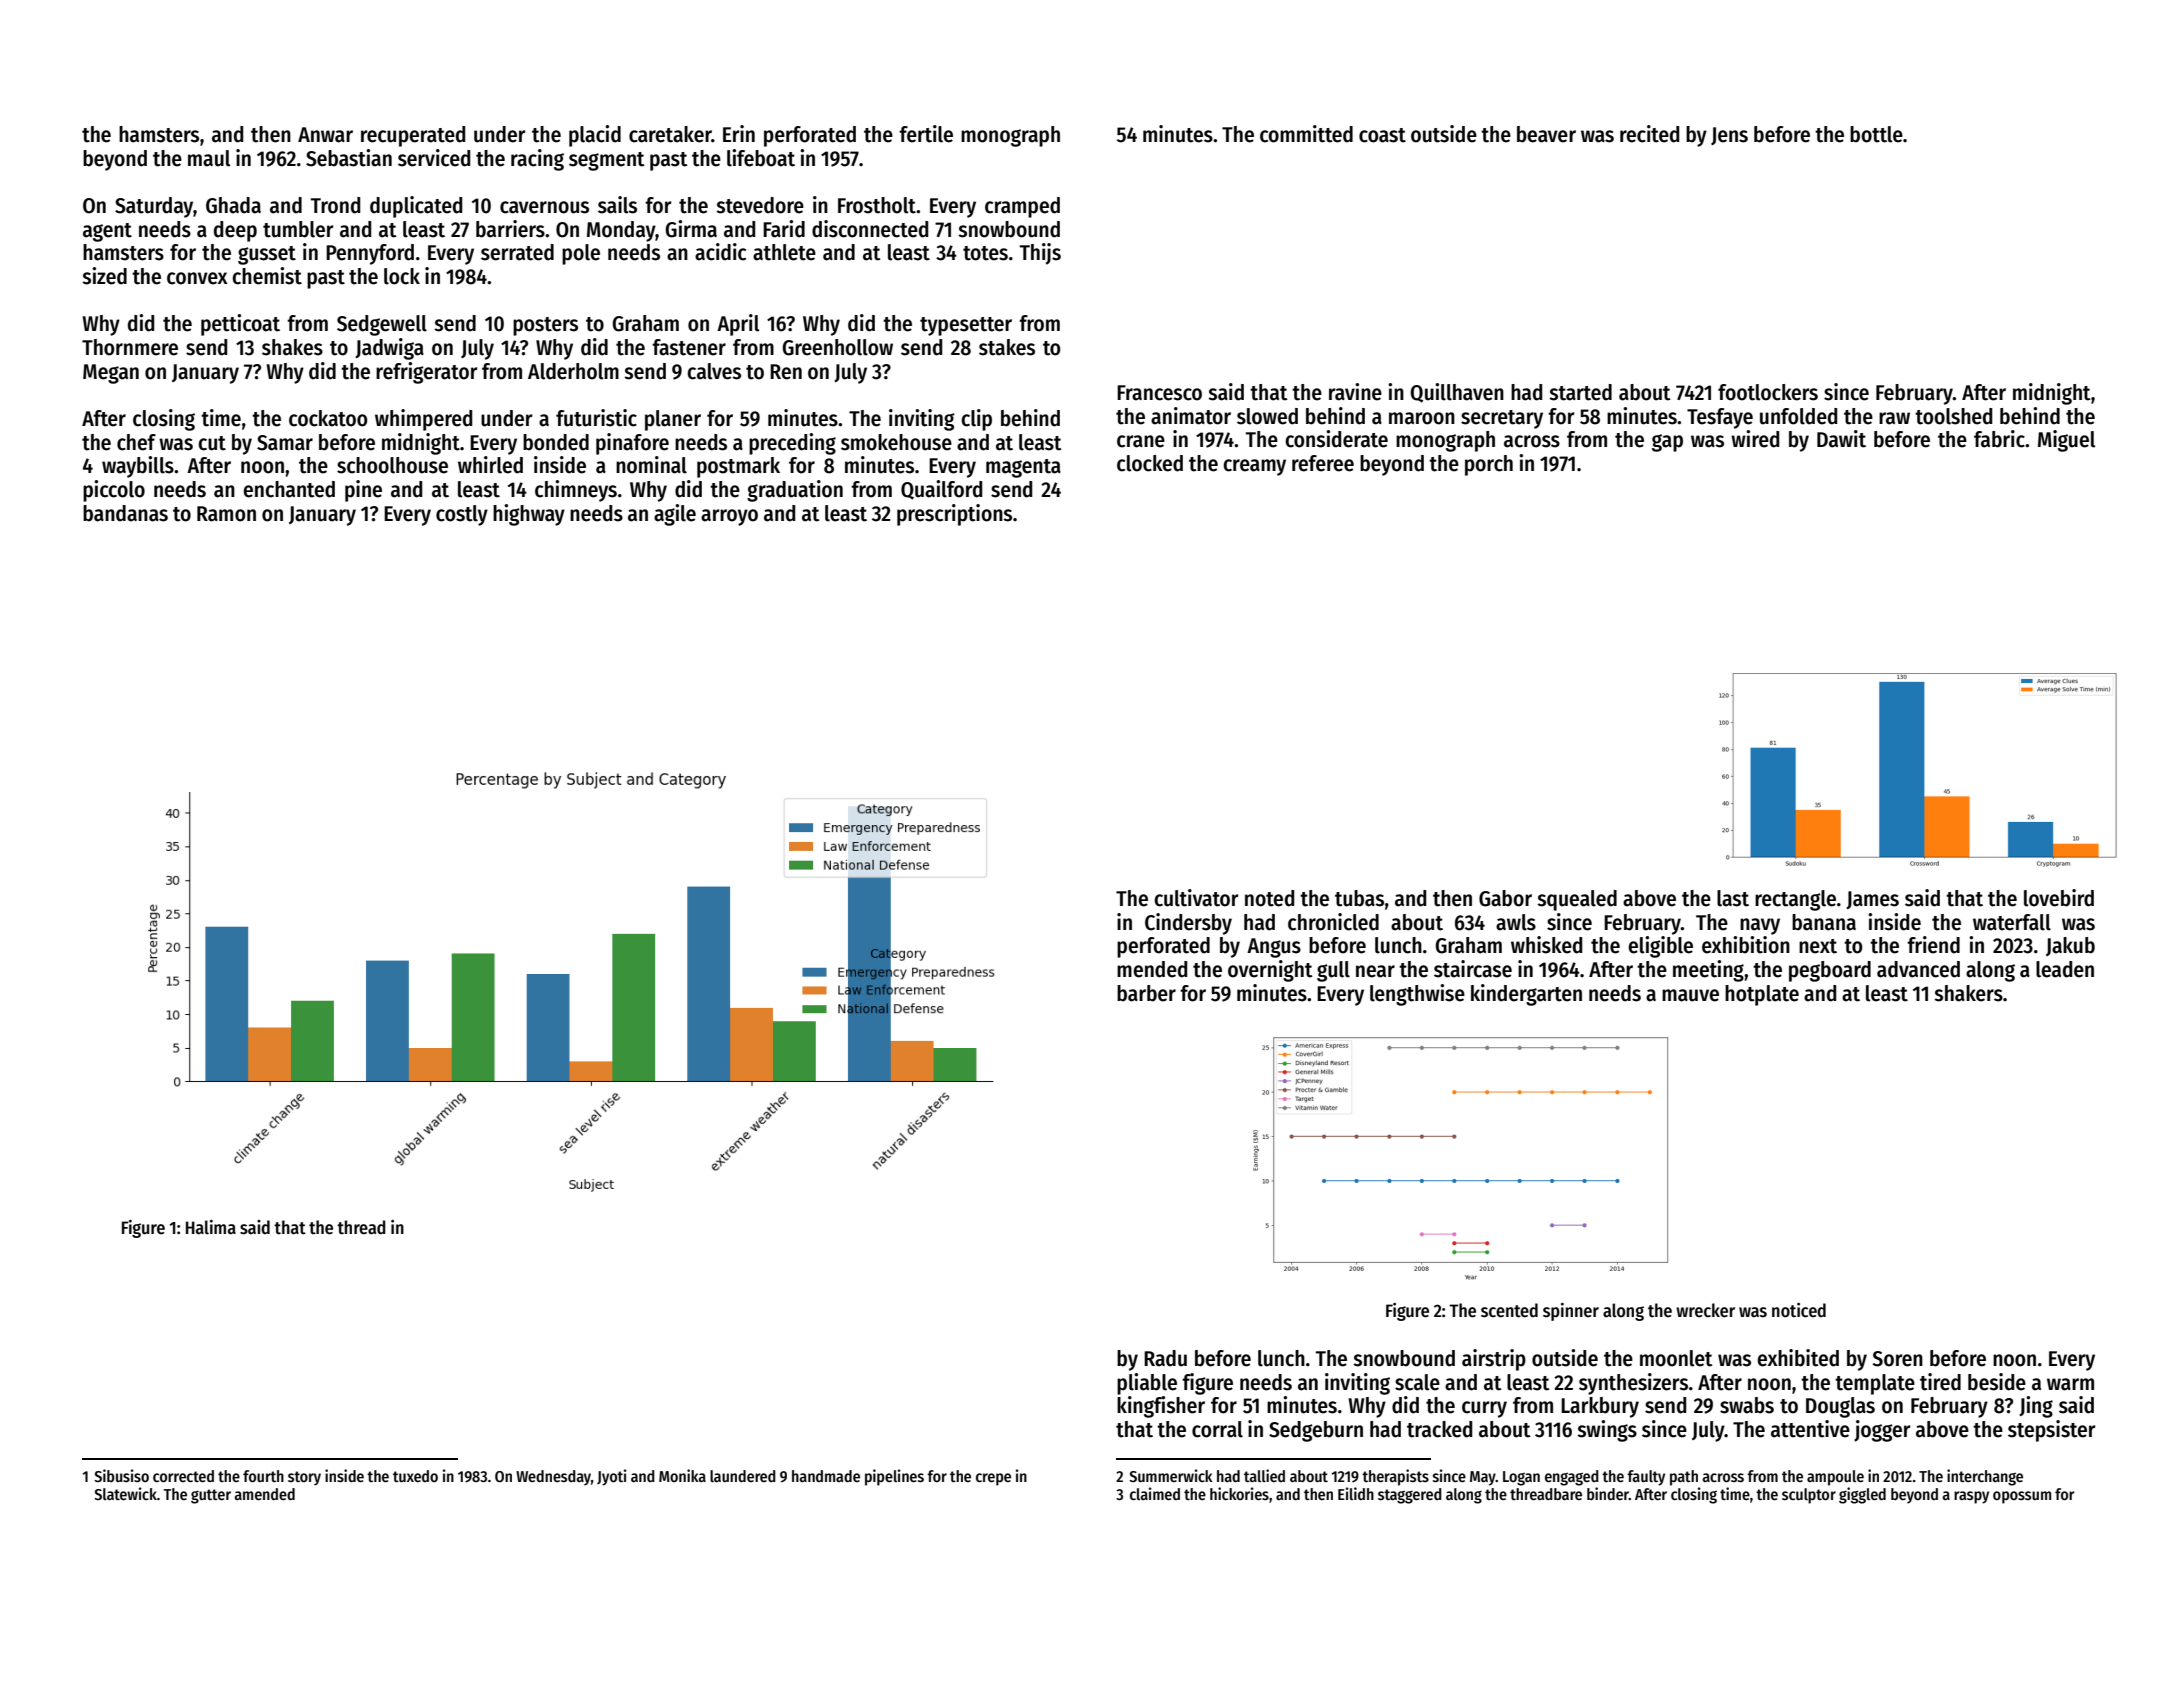  I want to click on stakes, so click(1007, 347).
